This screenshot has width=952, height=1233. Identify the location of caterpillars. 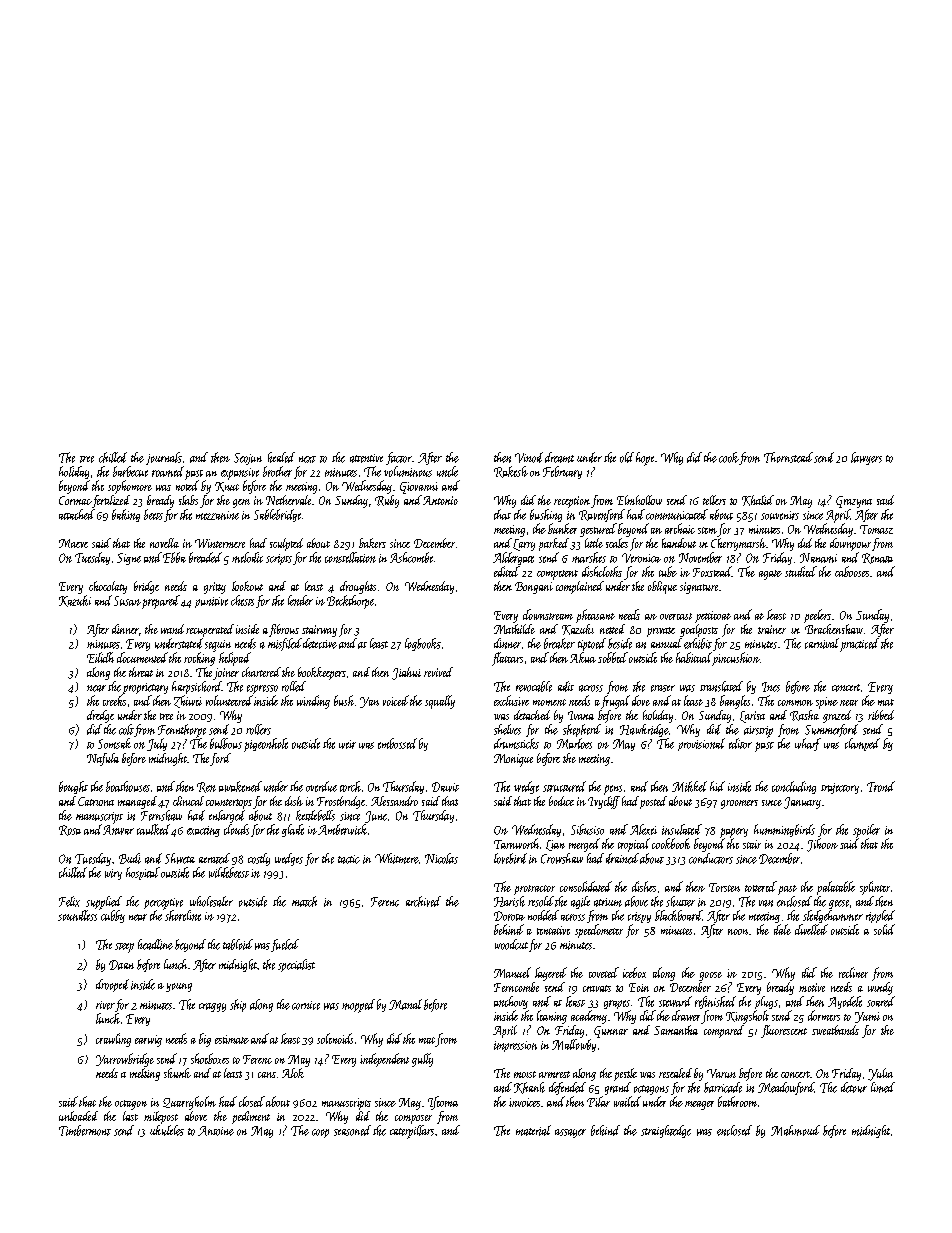
(412, 1132).
